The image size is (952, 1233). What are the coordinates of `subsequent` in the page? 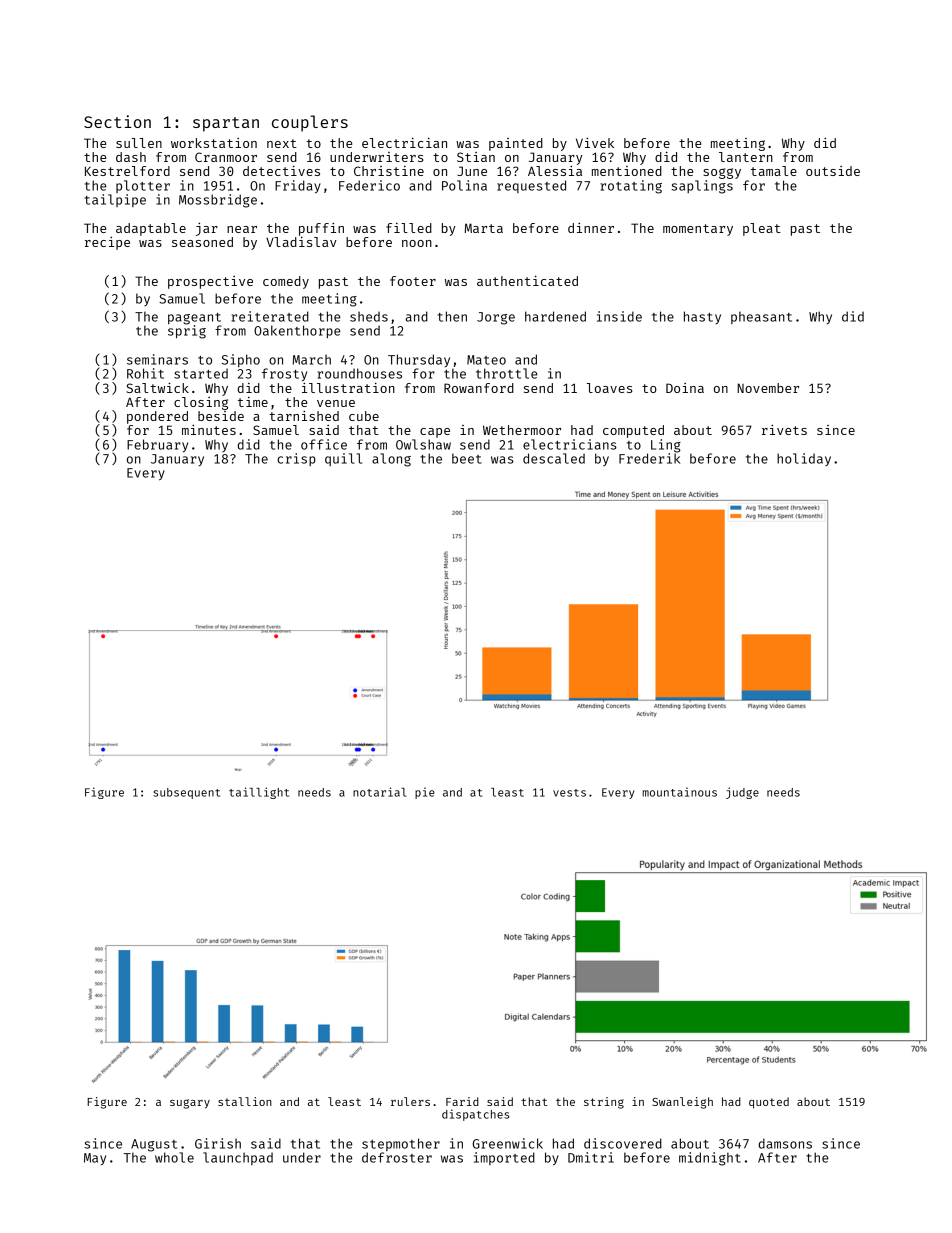 It's located at (186, 793).
